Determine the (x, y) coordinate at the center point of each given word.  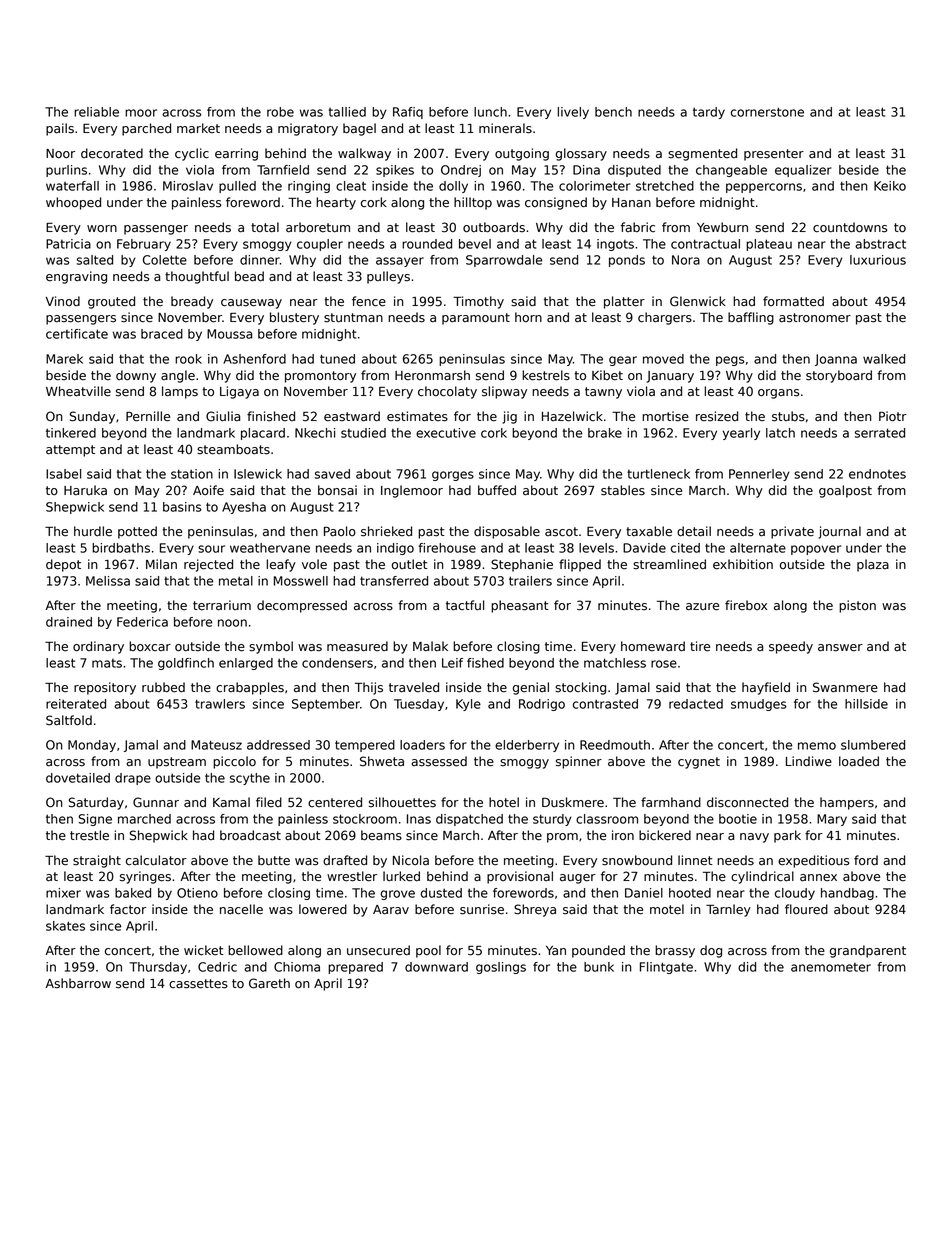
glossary (581, 154)
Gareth (269, 983)
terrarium (222, 605)
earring (236, 154)
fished (485, 663)
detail (694, 531)
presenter (774, 155)
